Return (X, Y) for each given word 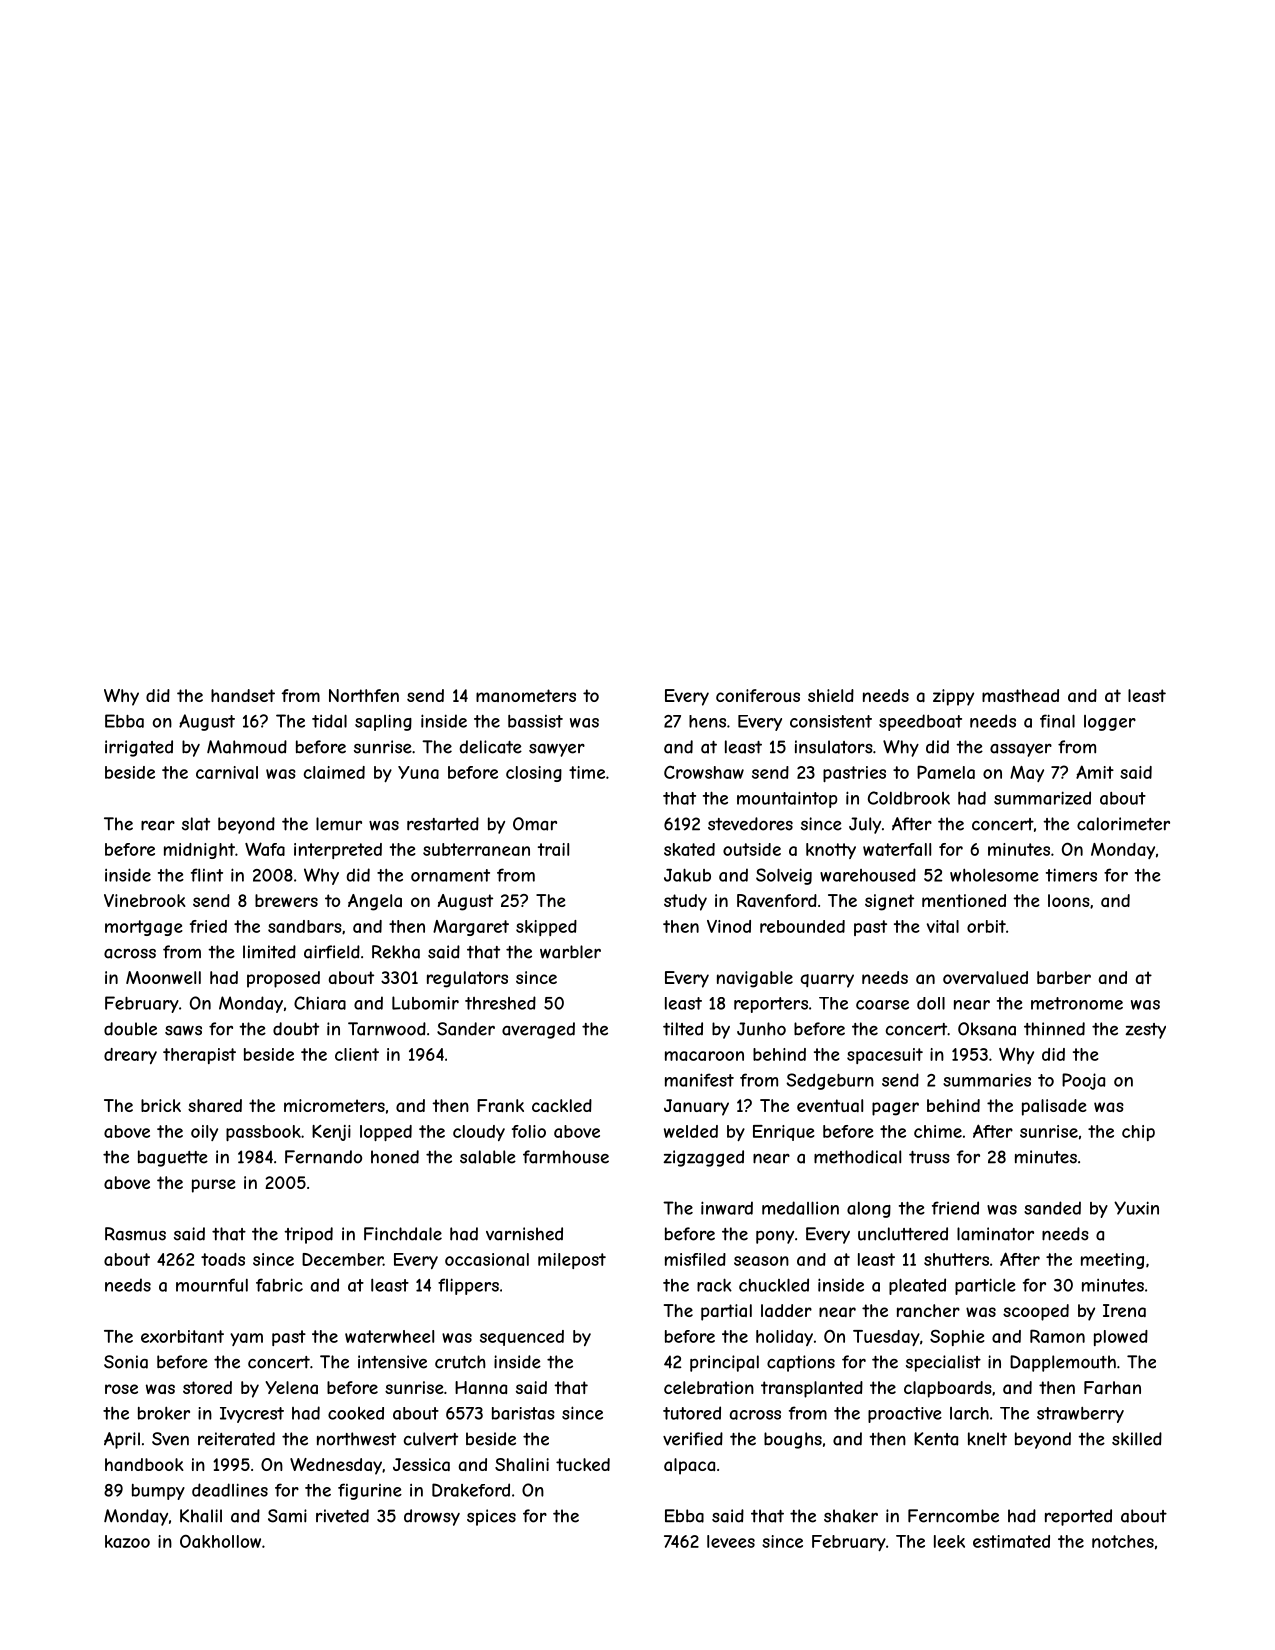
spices (491, 1517)
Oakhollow (220, 1541)
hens (707, 721)
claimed (334, 772)
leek (949, 1541)
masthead (1020, 695)
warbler (570, 952)
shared (215, 1105)
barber (1064, 977)
